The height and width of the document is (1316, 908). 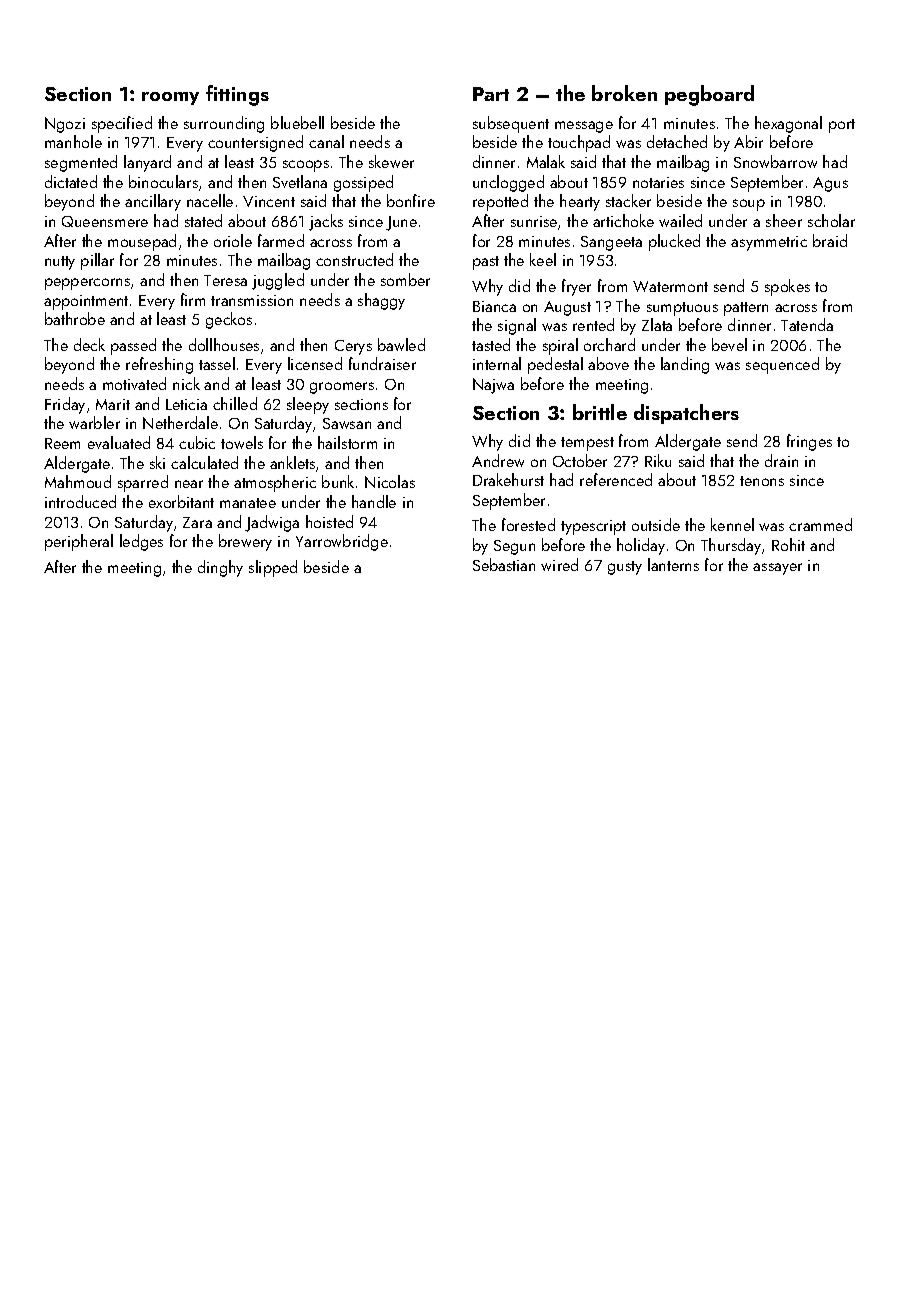 I want to click on subsequent, so click(x=511, y=124).
